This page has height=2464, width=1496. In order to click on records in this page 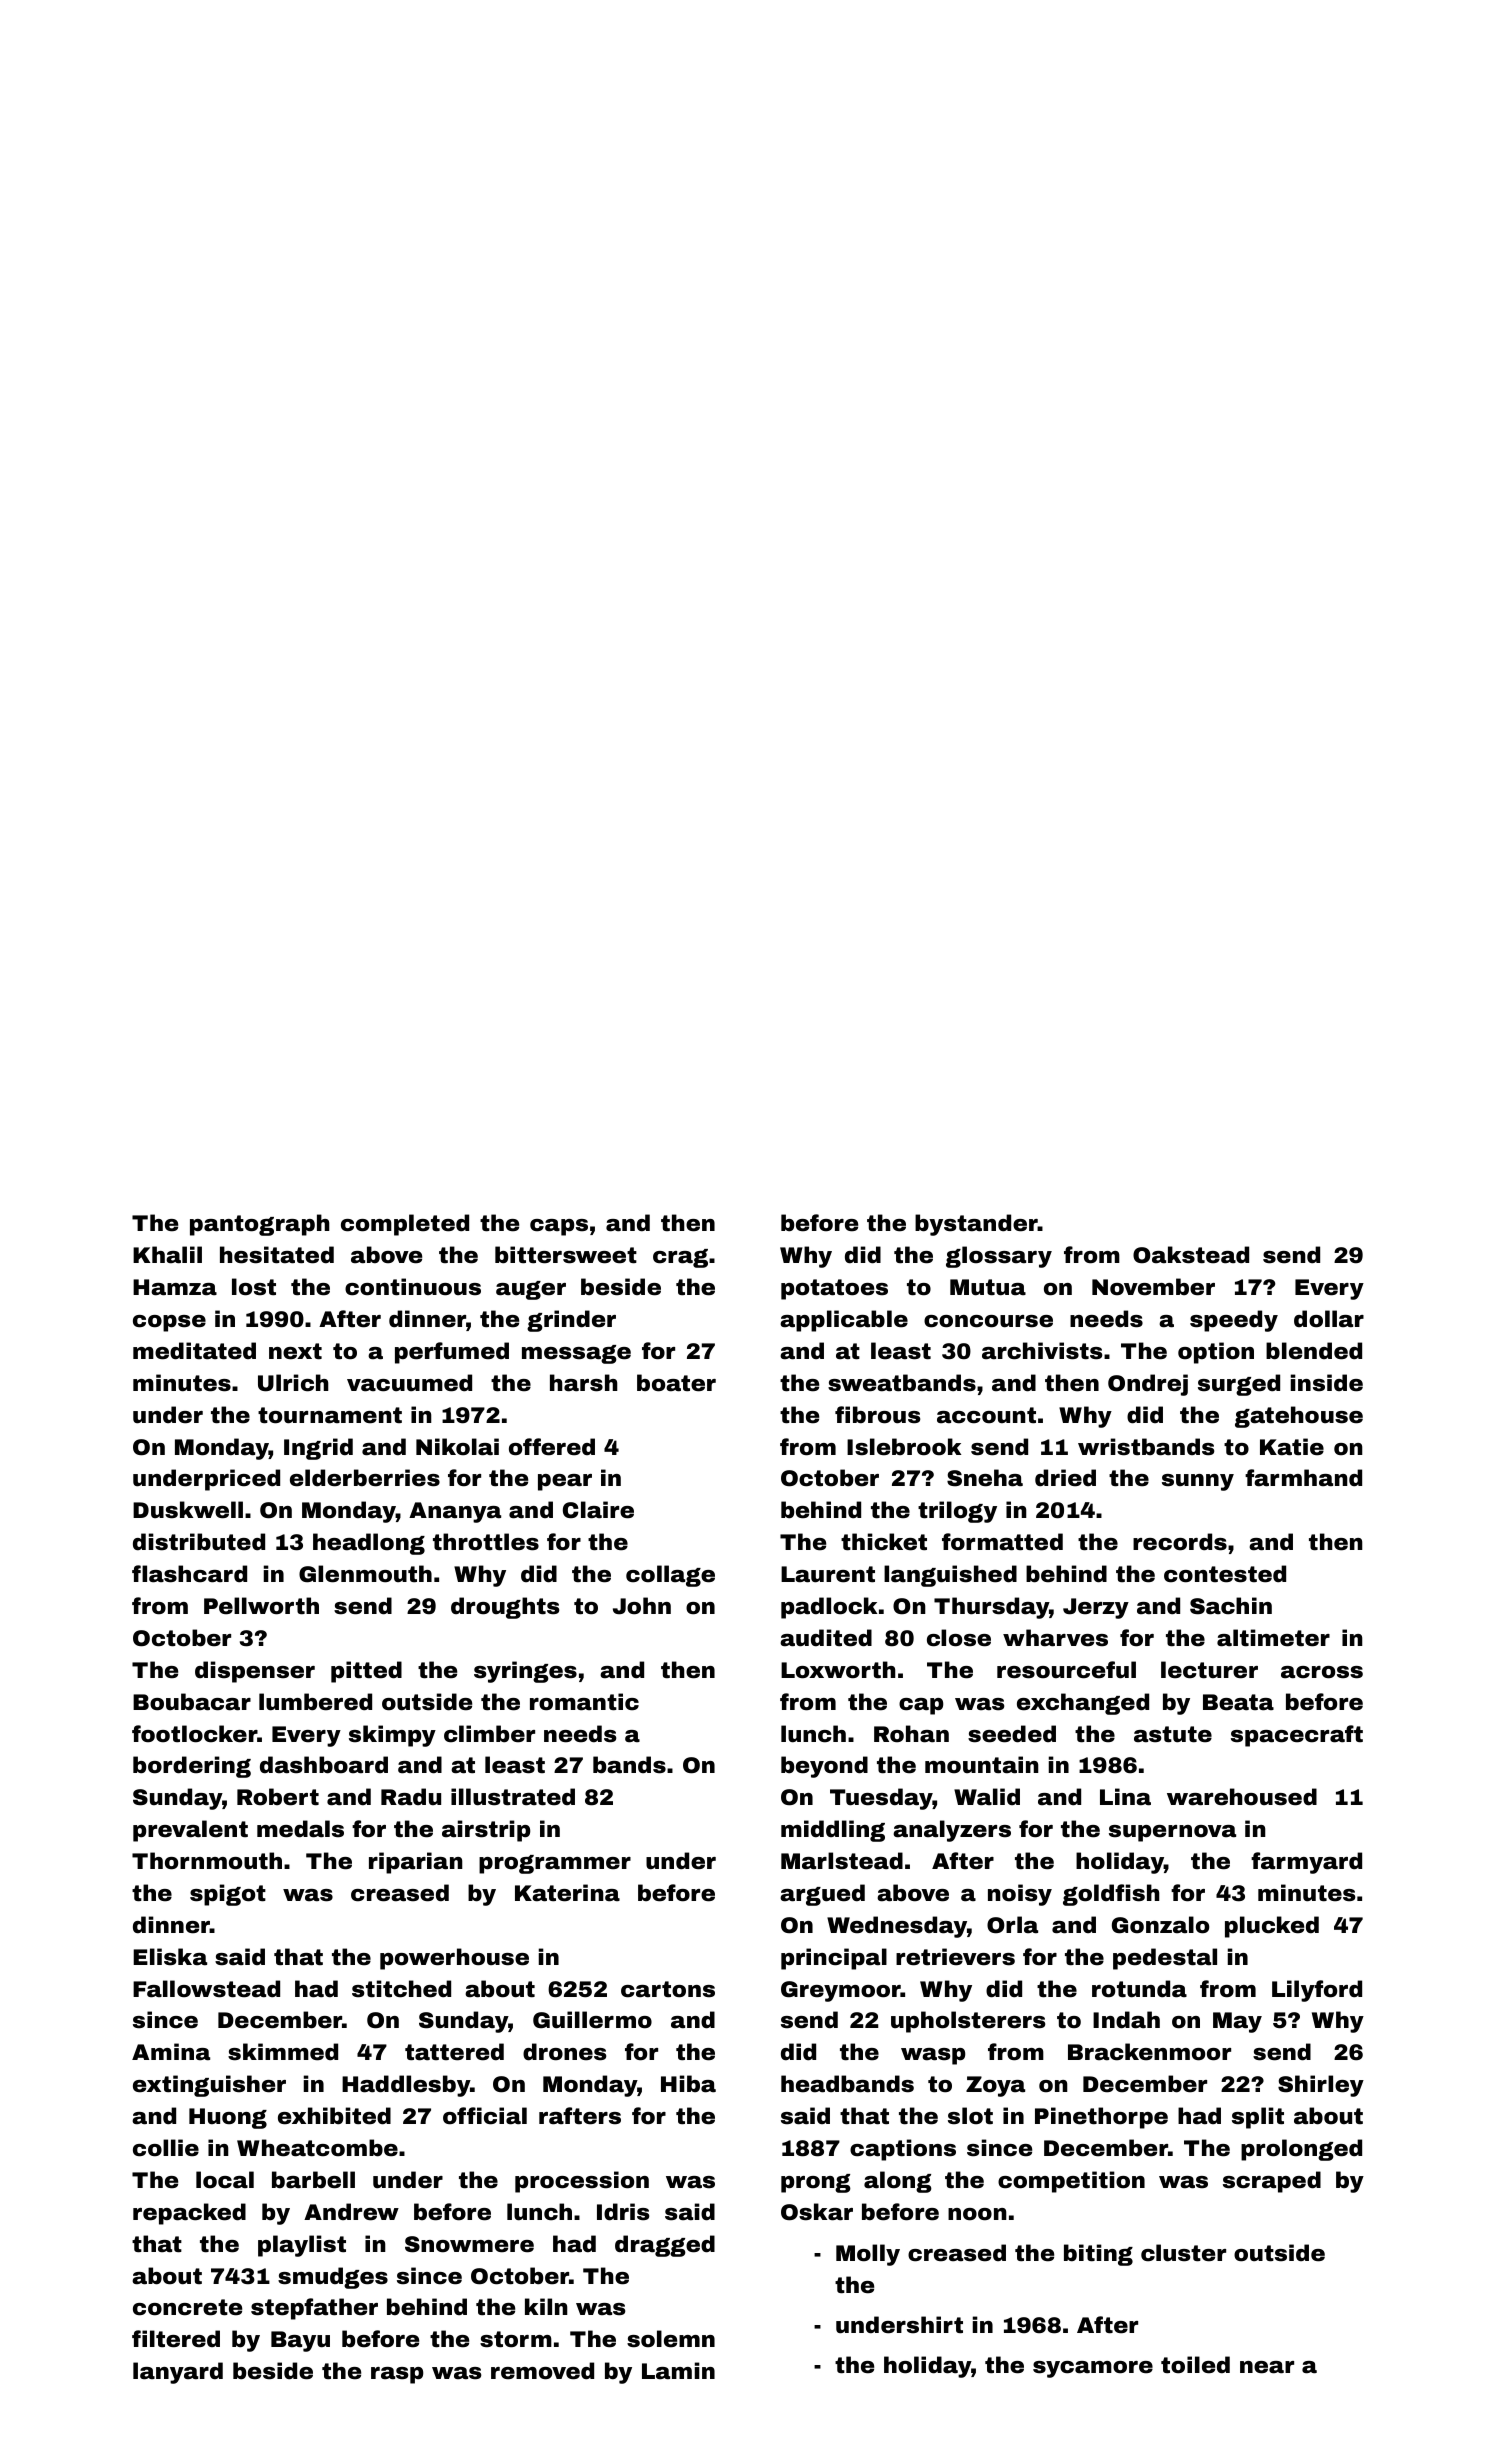, I will do `click(1180, 1542)`.
